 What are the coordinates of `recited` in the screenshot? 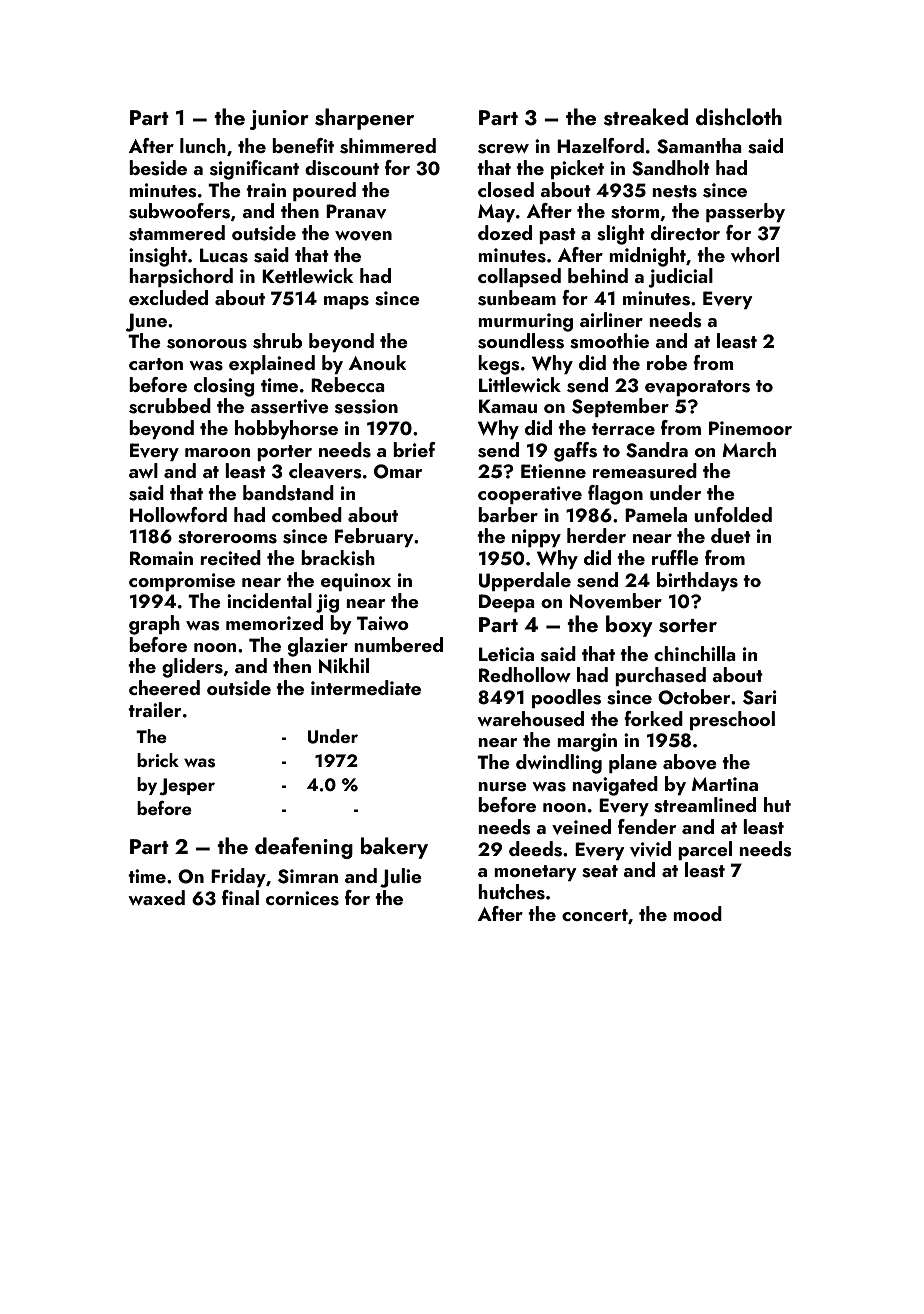 It's located at (230, 557).
